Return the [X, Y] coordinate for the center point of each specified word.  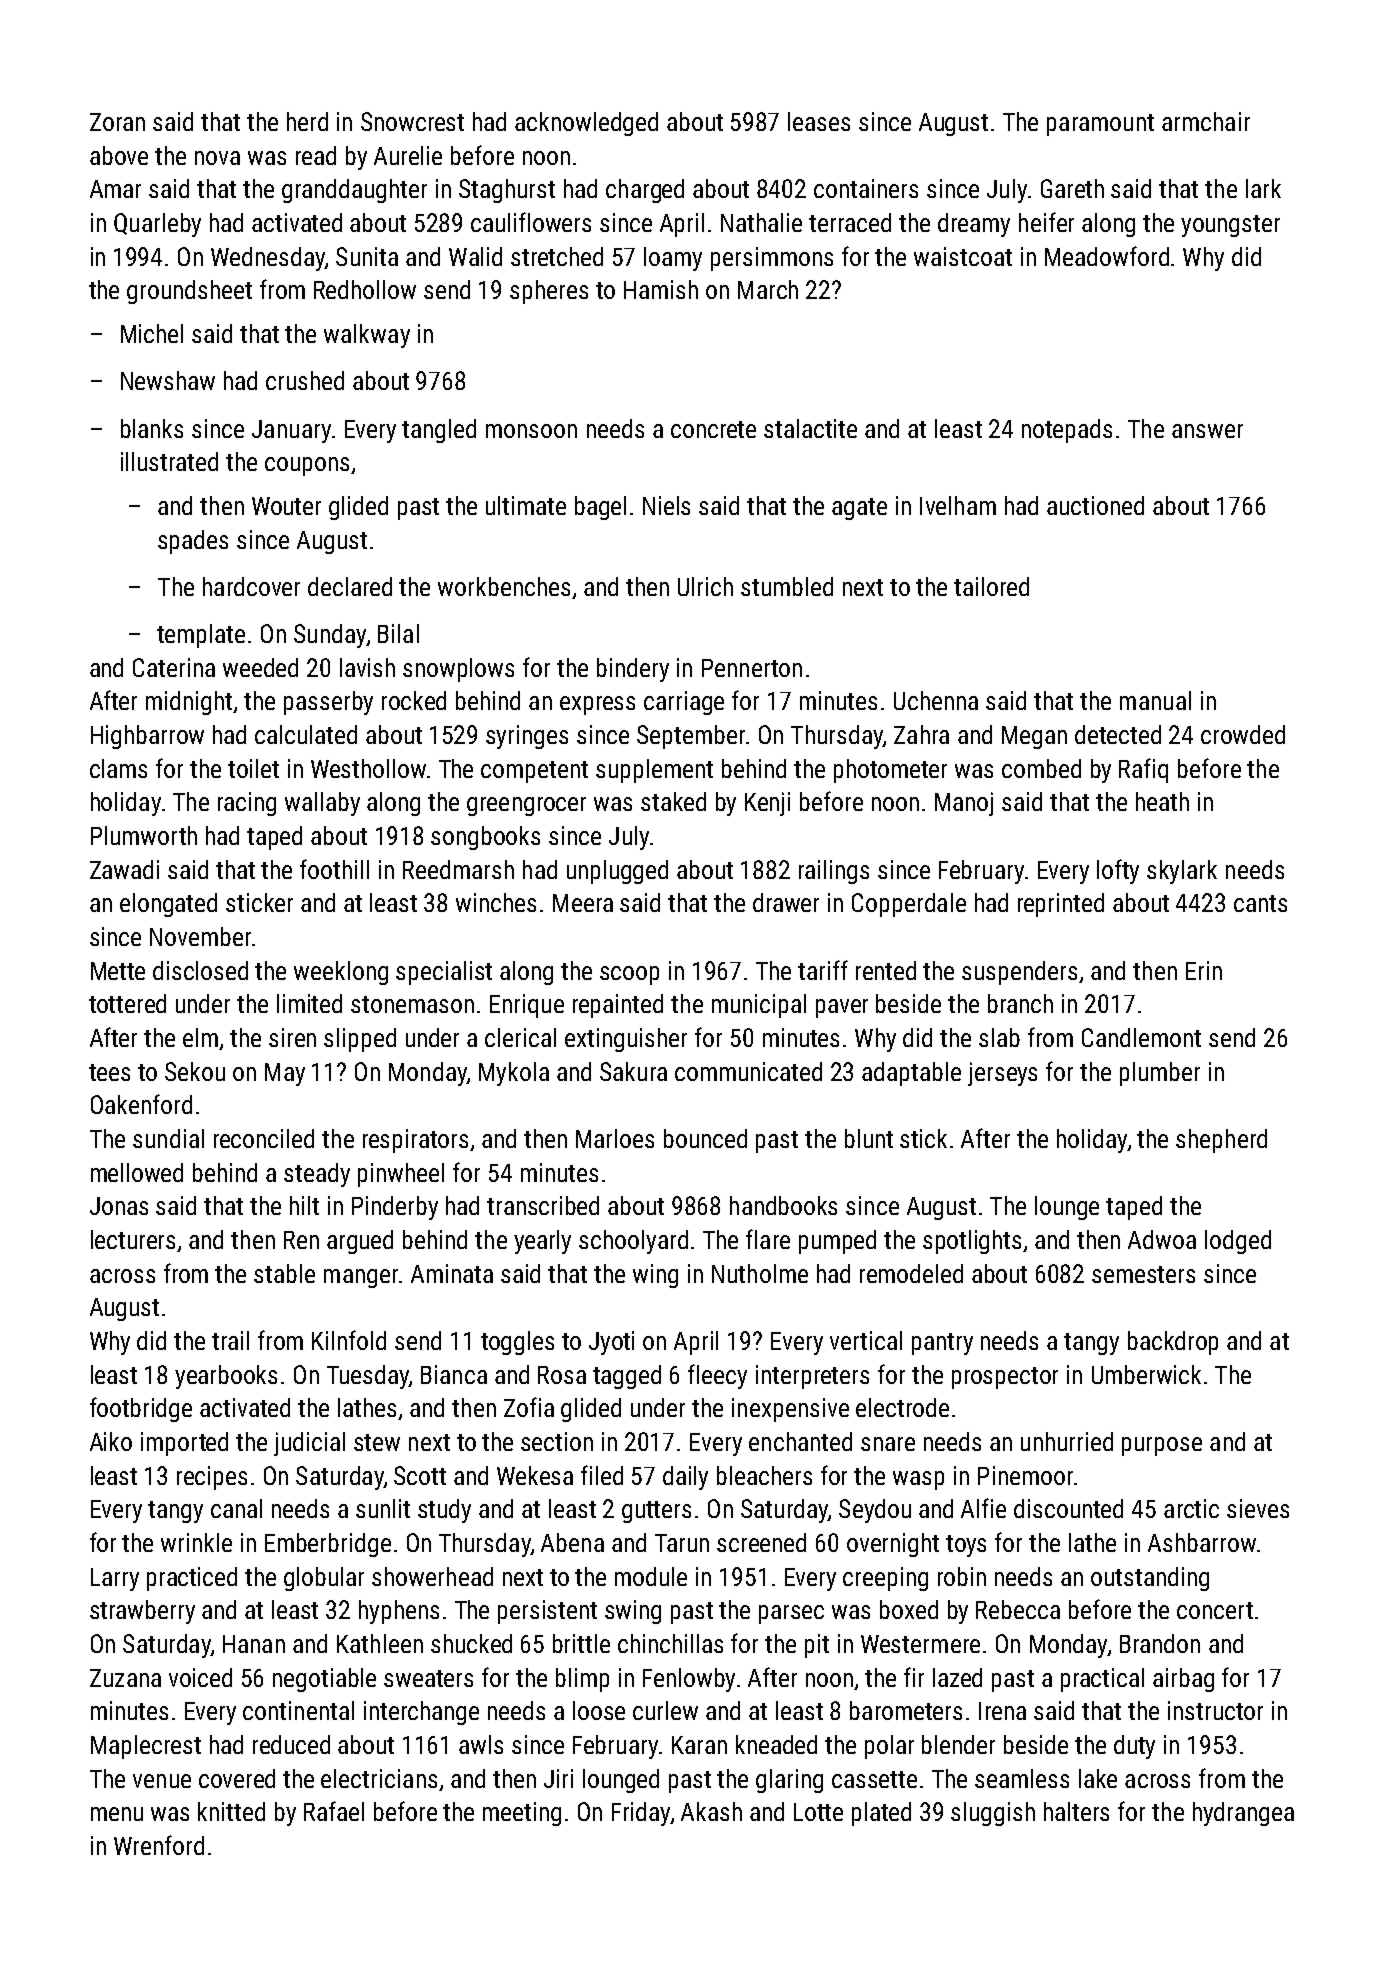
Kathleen [380, 1643]
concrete [713, 429]
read [316, 155]
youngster [1230, 226]
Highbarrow [147, 737]
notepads [1067, 431]
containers [866, 188]
